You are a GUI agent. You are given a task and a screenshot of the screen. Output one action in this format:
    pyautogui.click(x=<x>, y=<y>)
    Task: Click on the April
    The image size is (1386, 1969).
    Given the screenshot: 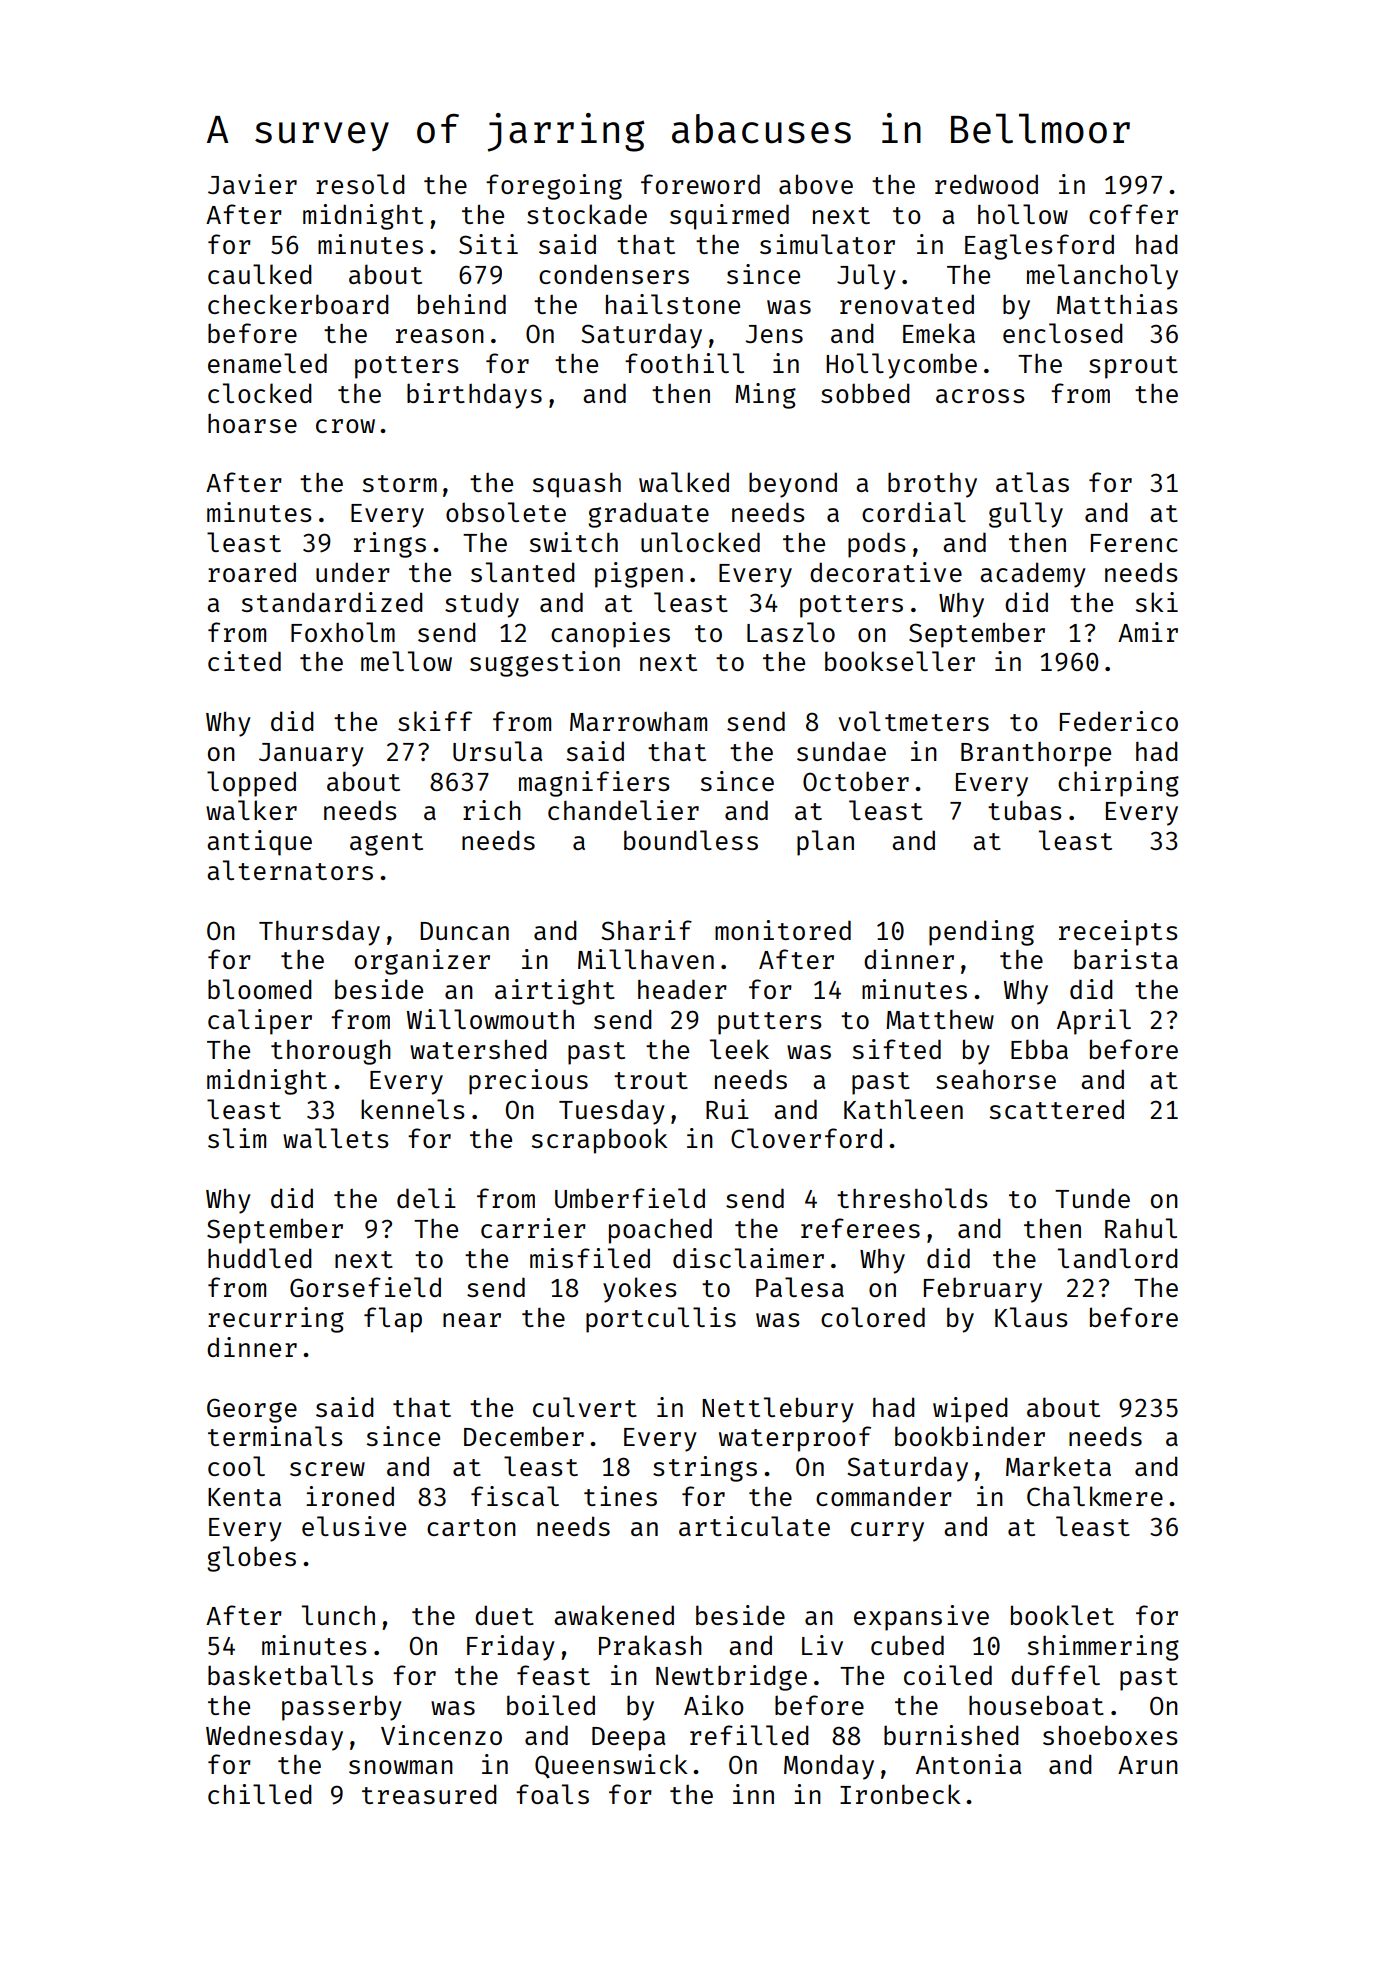 What is the action you would take?
    pyautogui.click(x=1094, y=1022)
